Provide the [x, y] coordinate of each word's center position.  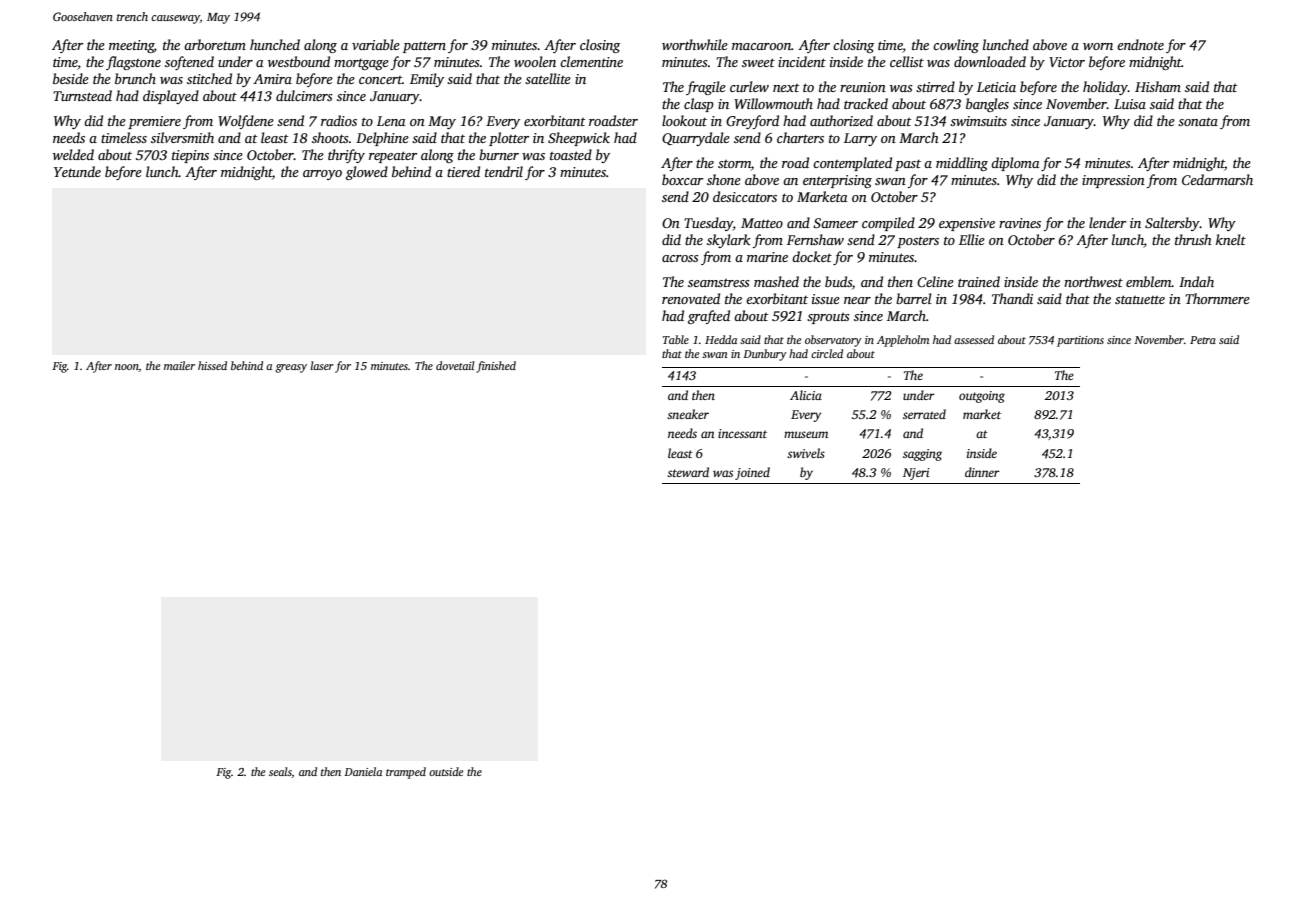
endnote [1140, 44]
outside [446, 771]
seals [280, 772]
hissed [212, 365]
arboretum [215, 44]
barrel [914, 298]
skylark [729, 241]
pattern [424, 47]
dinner [982, 472]
